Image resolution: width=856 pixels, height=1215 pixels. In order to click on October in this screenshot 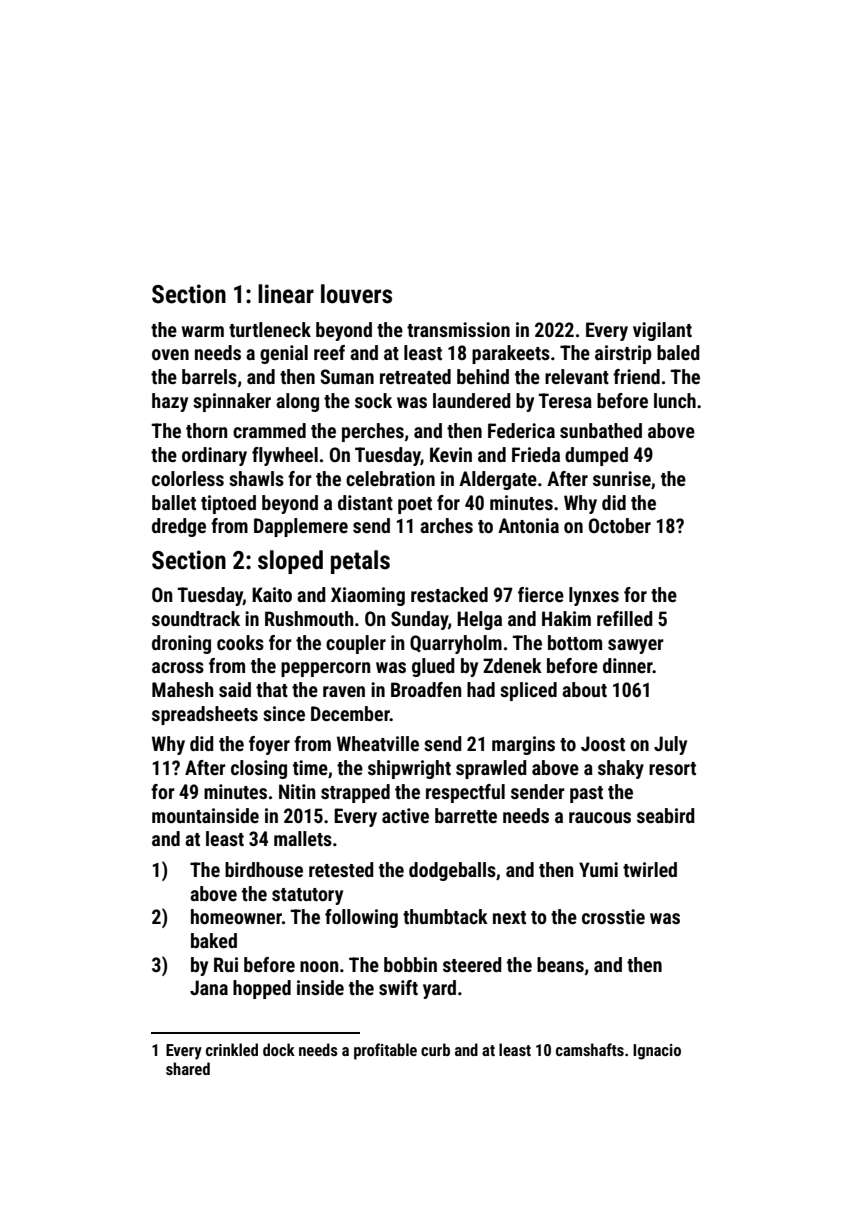, I will do `click(620, 525)`.
